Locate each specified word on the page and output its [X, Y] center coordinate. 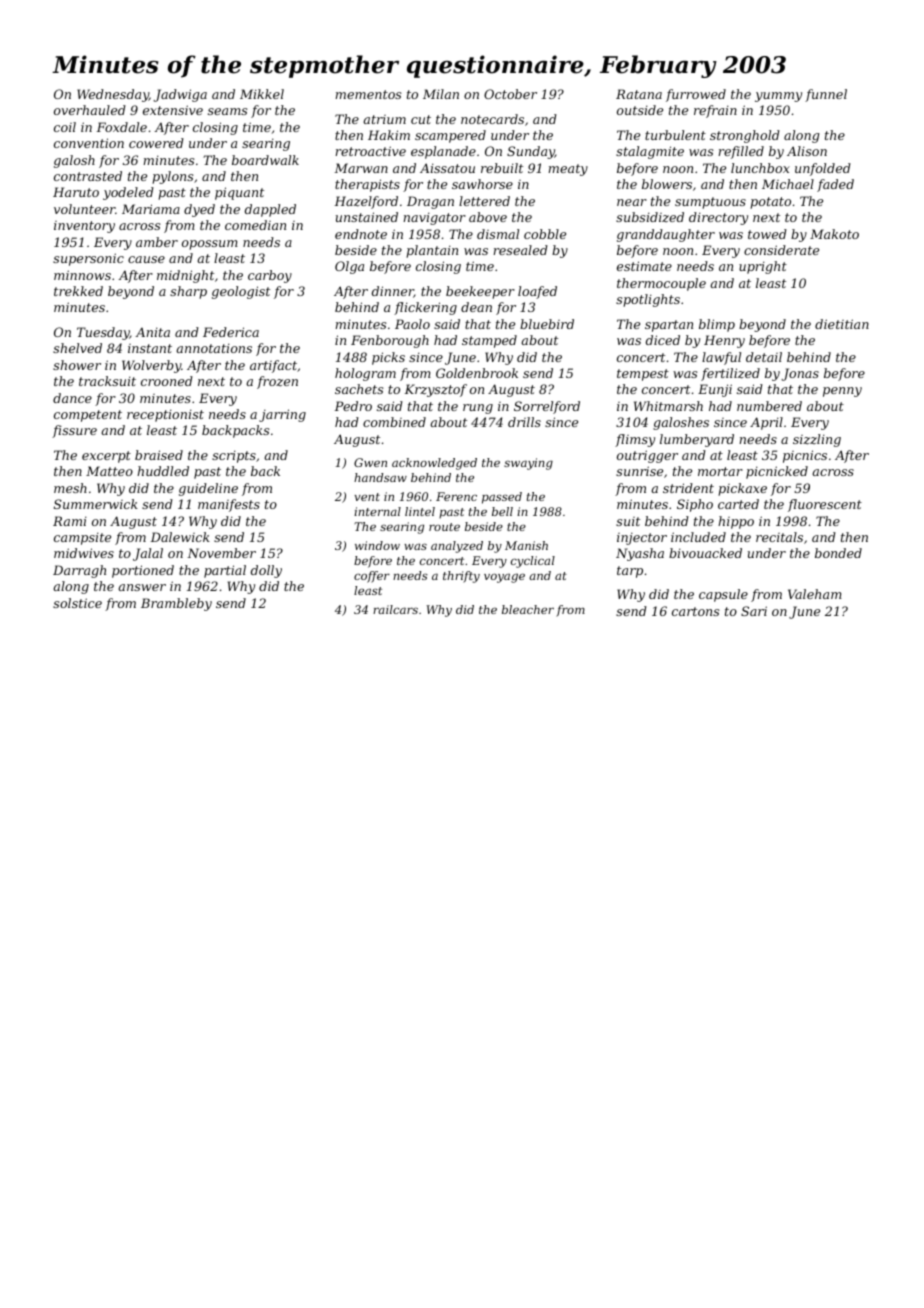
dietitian [842, 324]
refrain [715, 111]
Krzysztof [435, 390]
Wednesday [113, 95]
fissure [74, 431]
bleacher [528, 609]
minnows [82, 275]
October [510, 94]
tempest [643, 375]
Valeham [815, 594]
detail [764, 357]
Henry [724, 341]
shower [77, 365]
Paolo [412, 324]
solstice [77, 603]
